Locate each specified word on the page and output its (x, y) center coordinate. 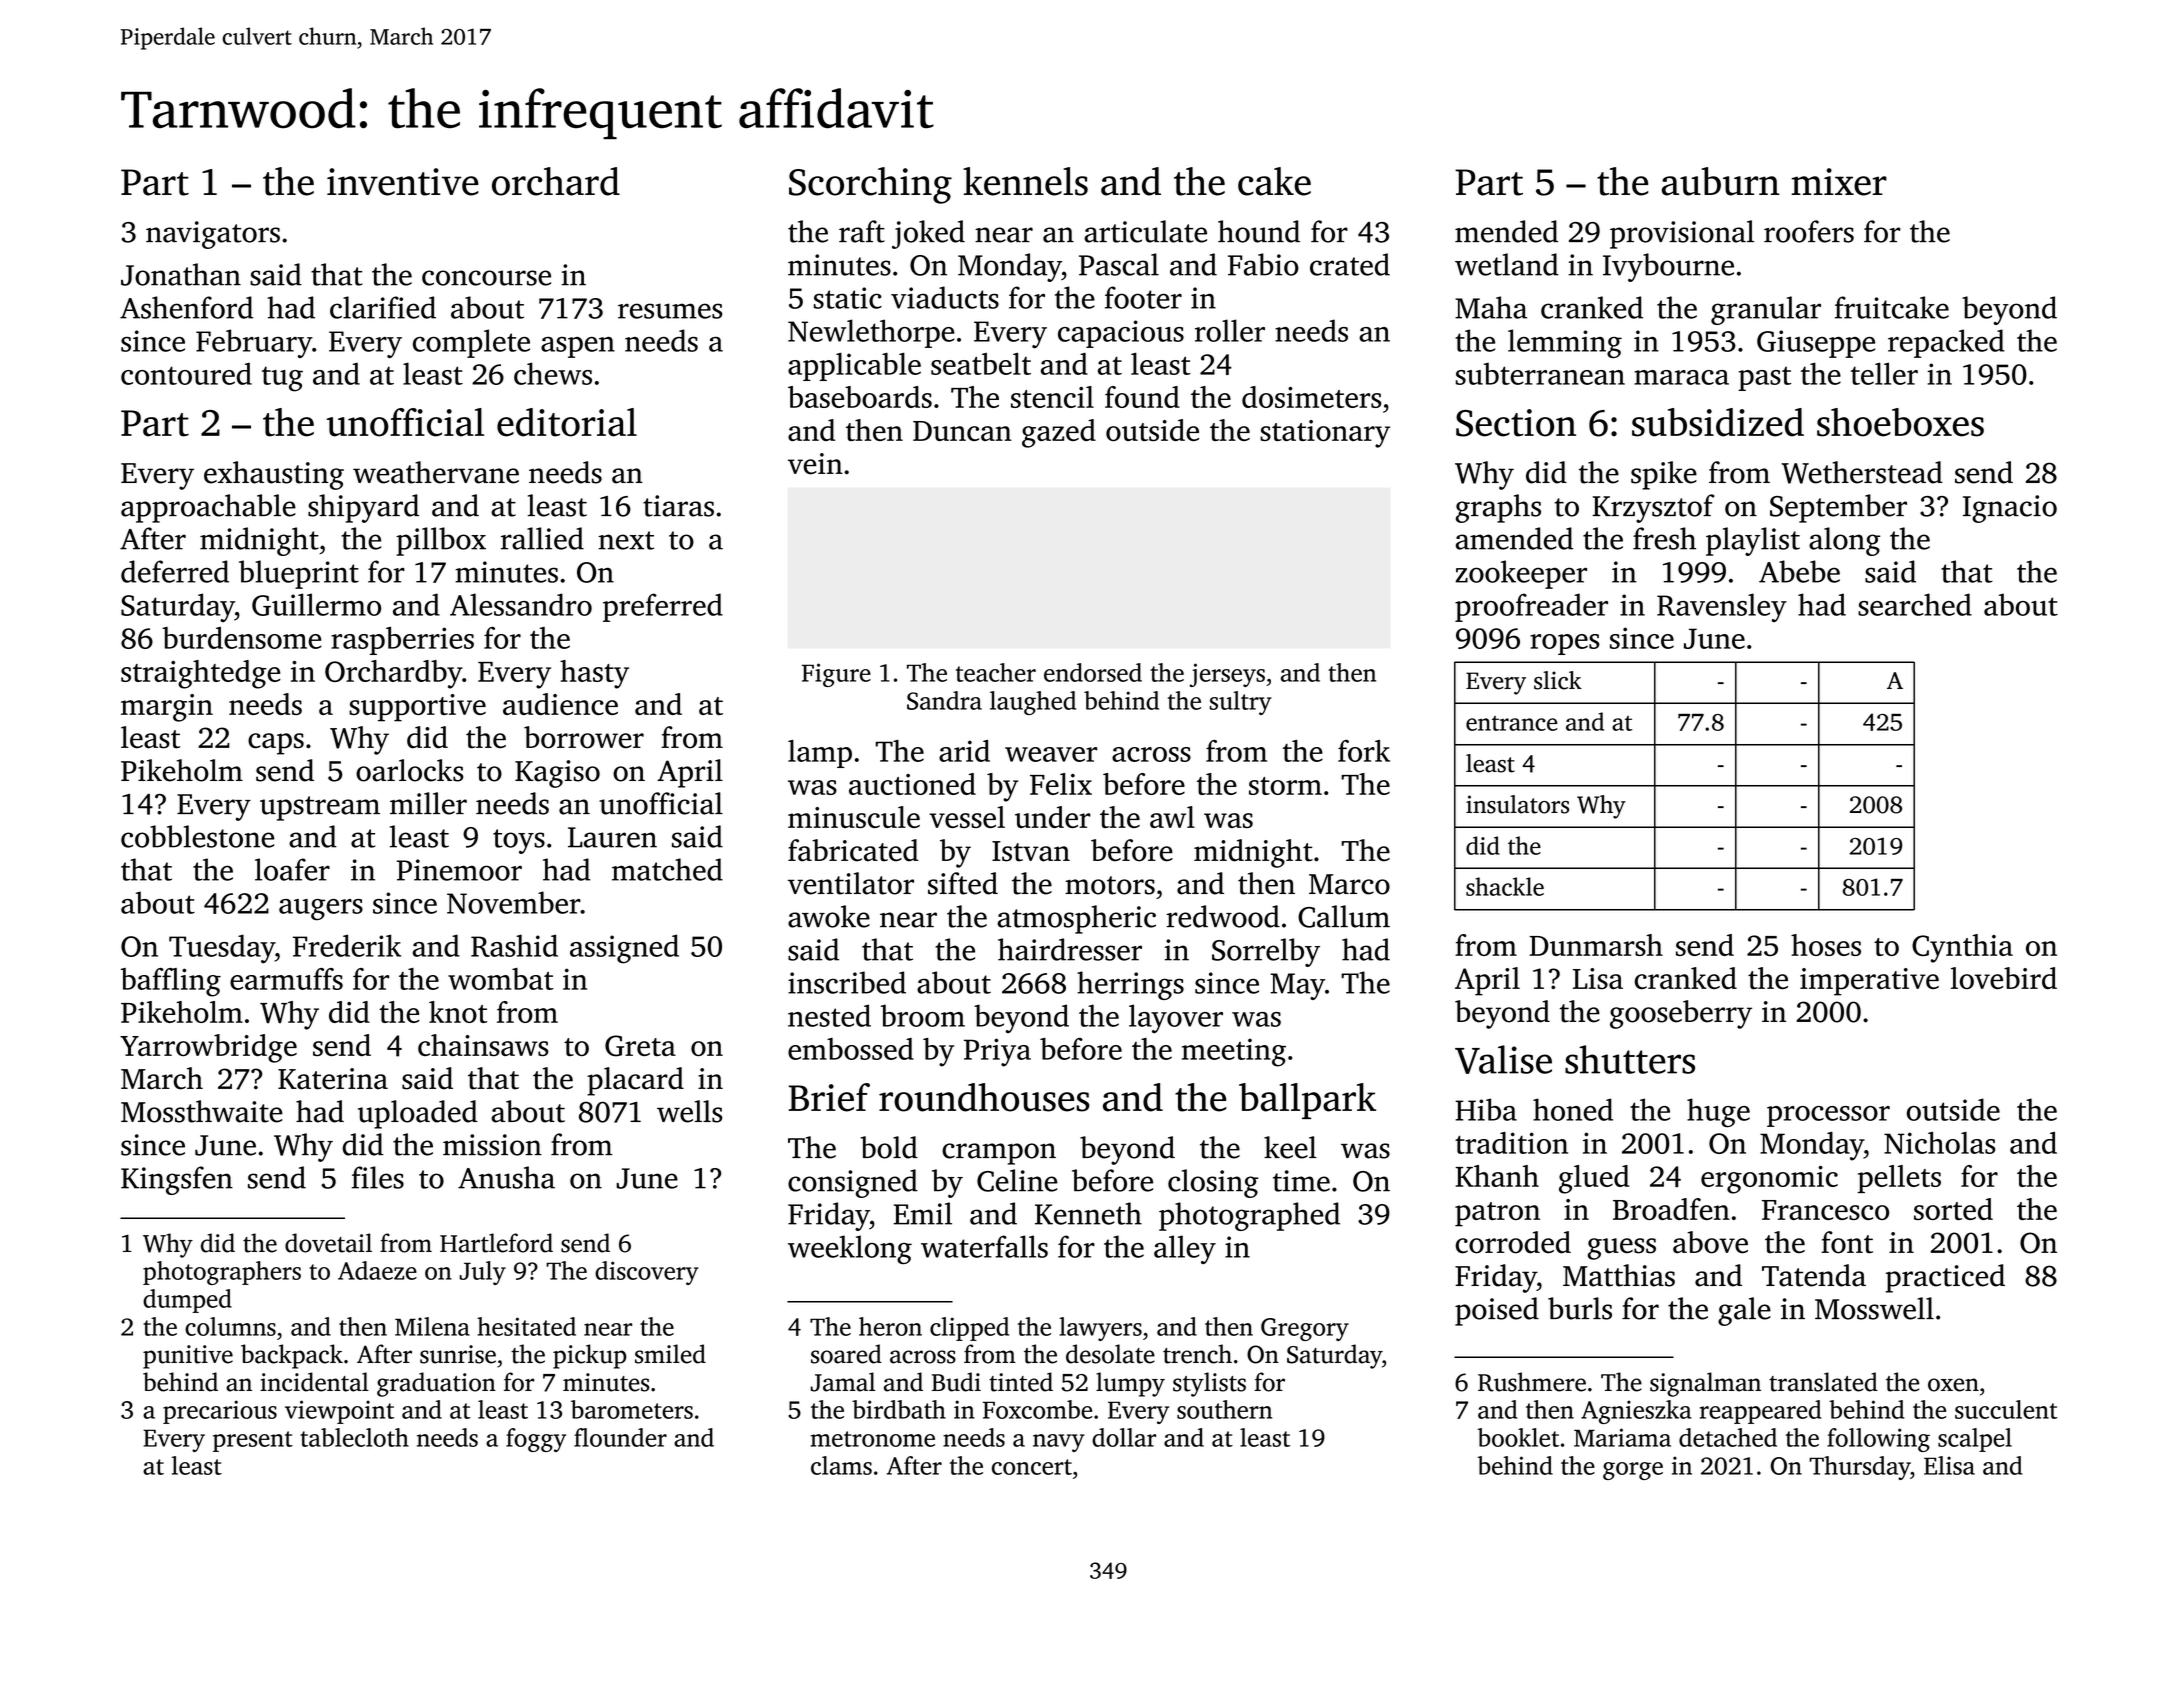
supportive (417, 708)
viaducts (945, 297)
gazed (1059, 433)
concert (1032, 1467)
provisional (1682, 234)
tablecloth (354, 1437)
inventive (403, 182)
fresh (1664, 538)
